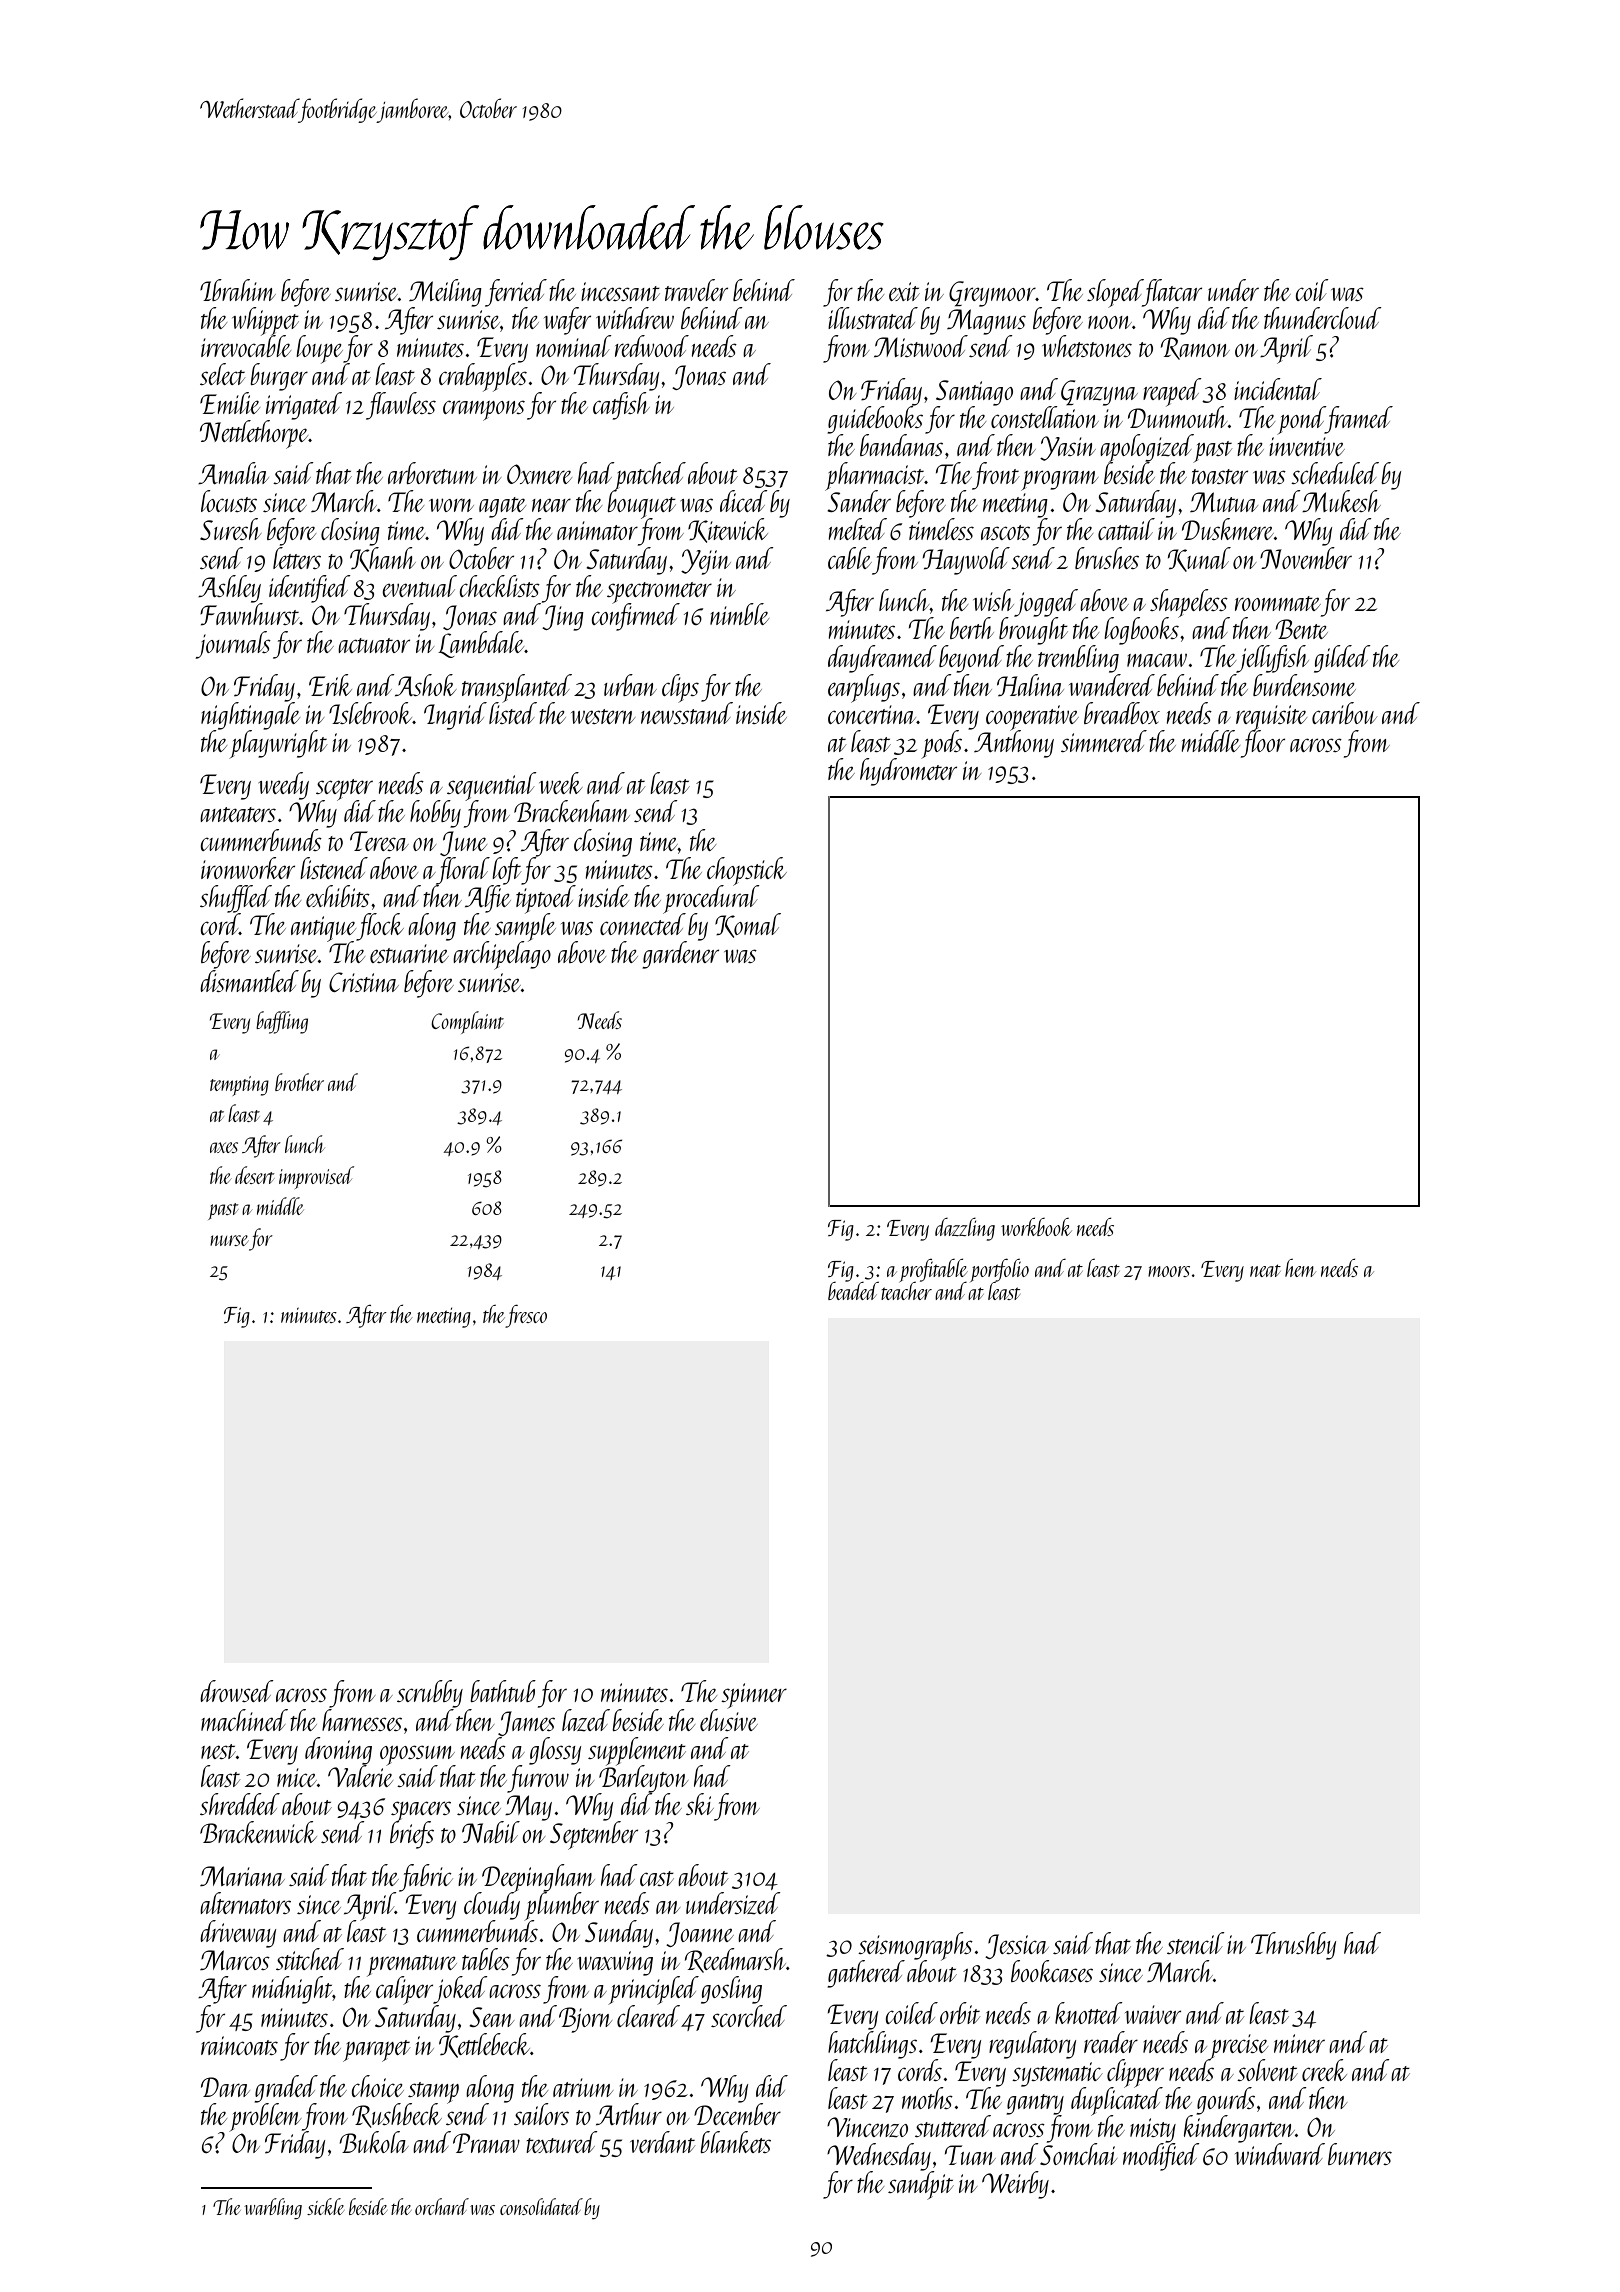  Describe the element at coordinates (503, 1691) in the page. I see `bathtub` at that location.
